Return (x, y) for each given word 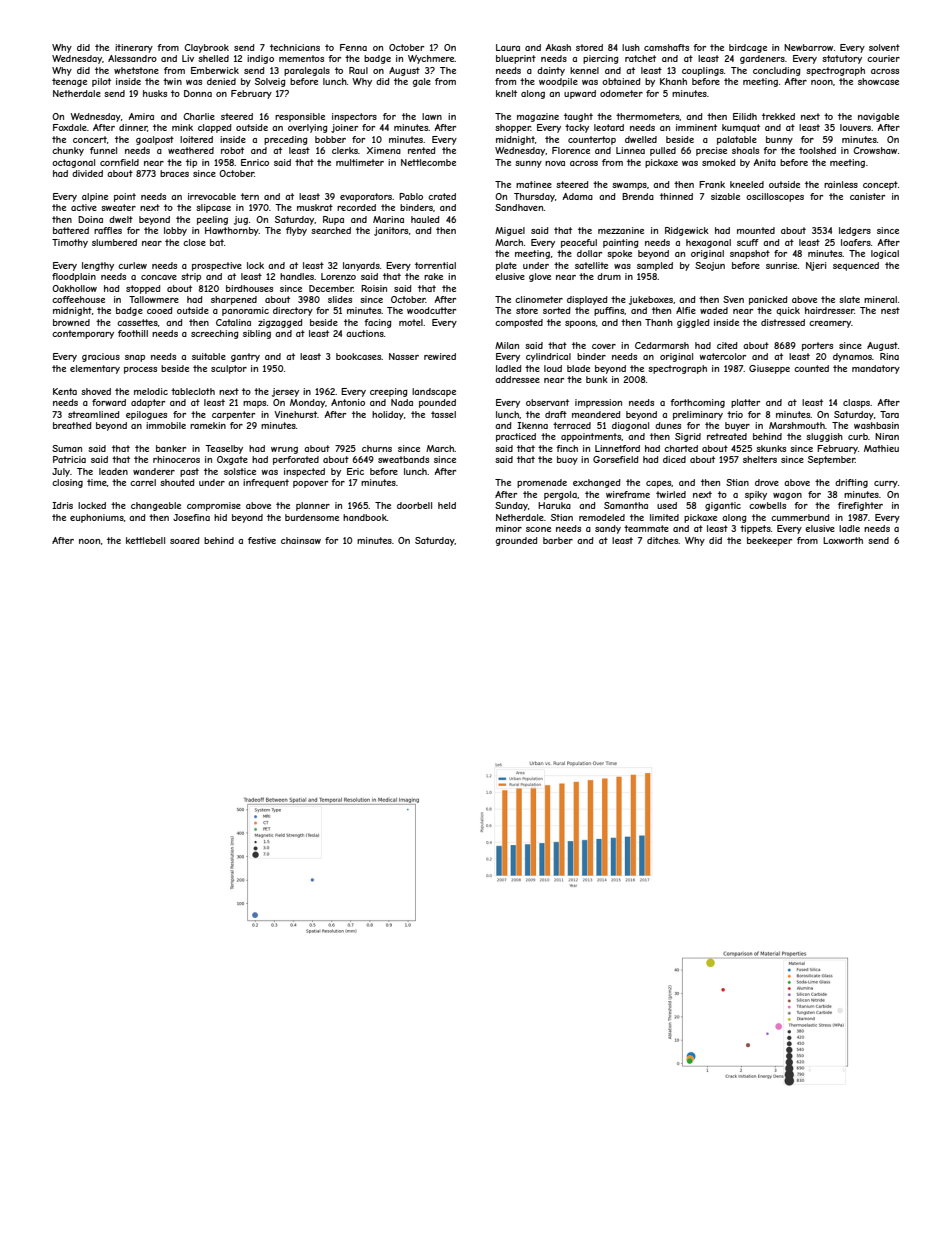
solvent (884, 47)
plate (506, 266)
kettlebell (145, 540)
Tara (889, 414)
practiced (516, 437)
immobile (166, 425)
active (84, 207)
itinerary (134, 48)
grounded (516, 541)
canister (867, 196)
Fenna (353, 47)
